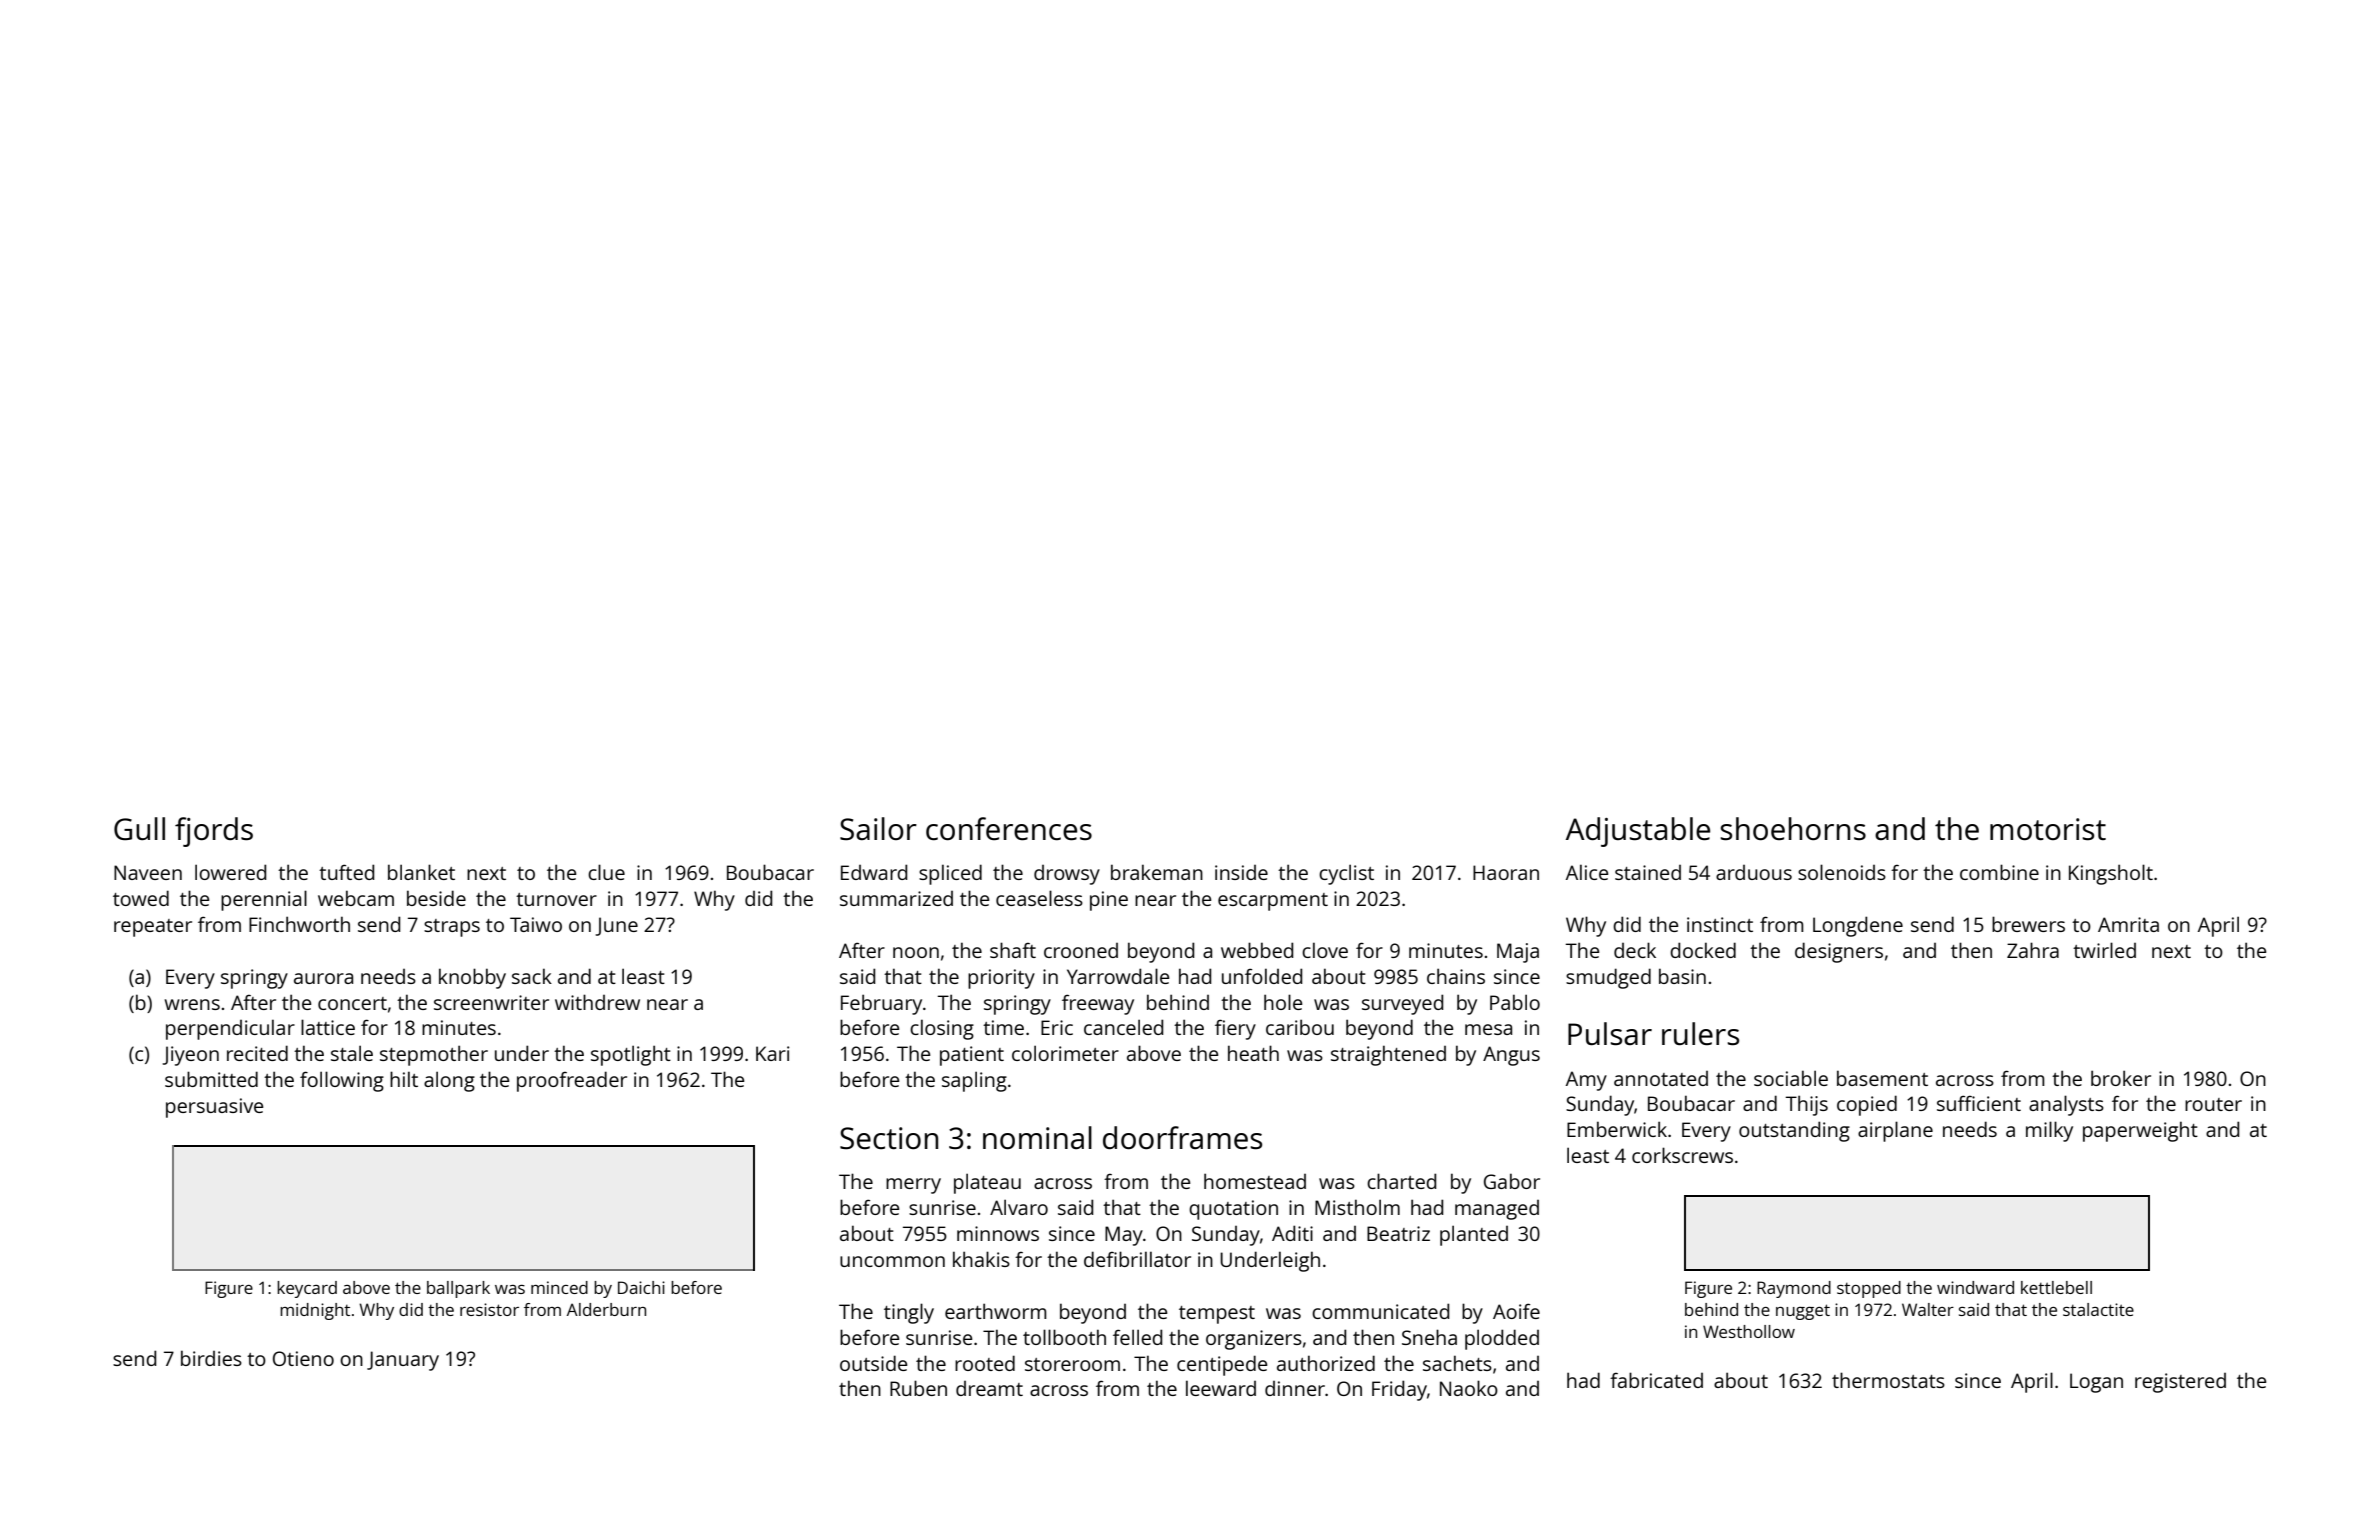  Describe the element at coordinates (896, 898) in the page. I see `summarized` at that location.
